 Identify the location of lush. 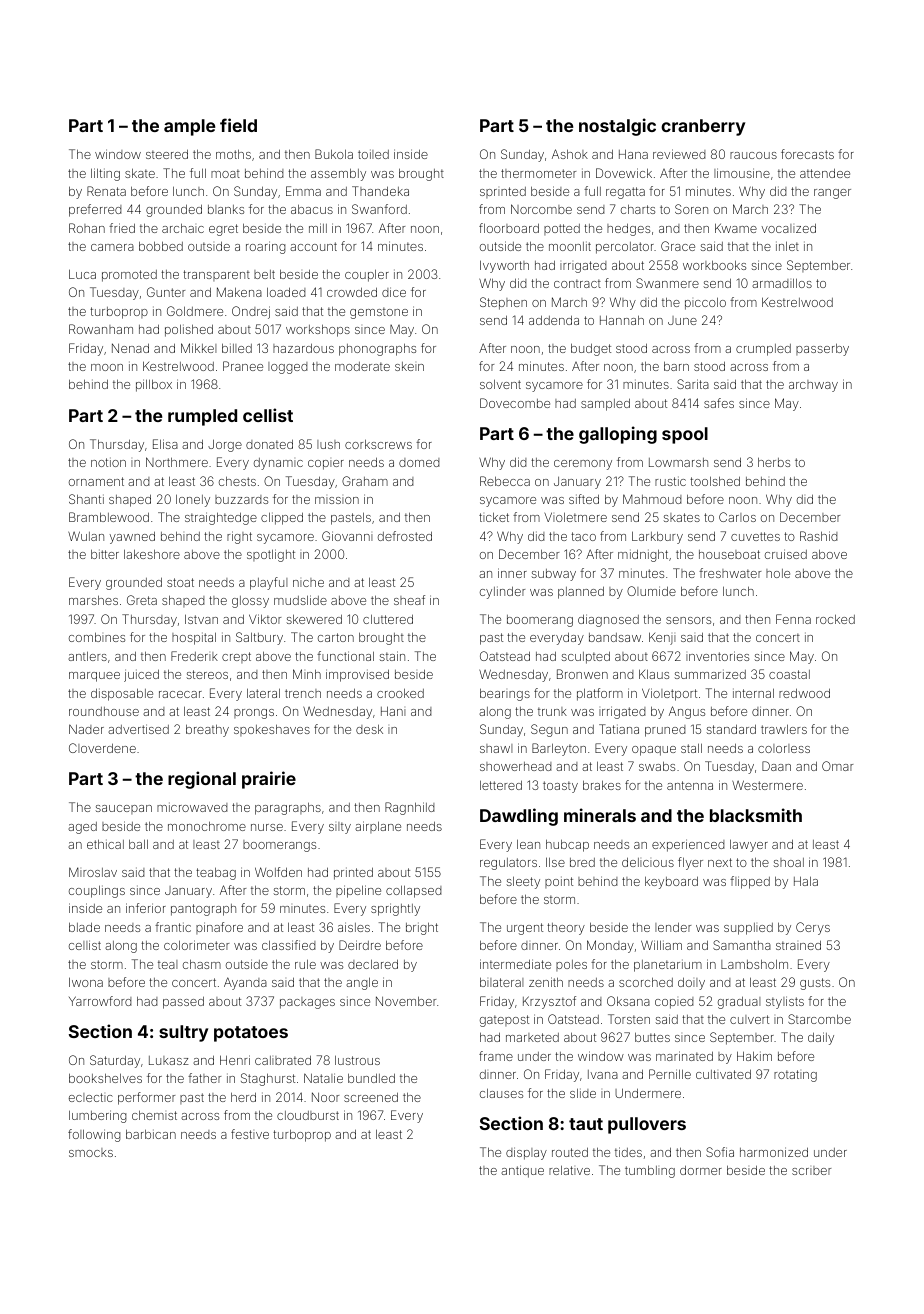
(328, 444).
